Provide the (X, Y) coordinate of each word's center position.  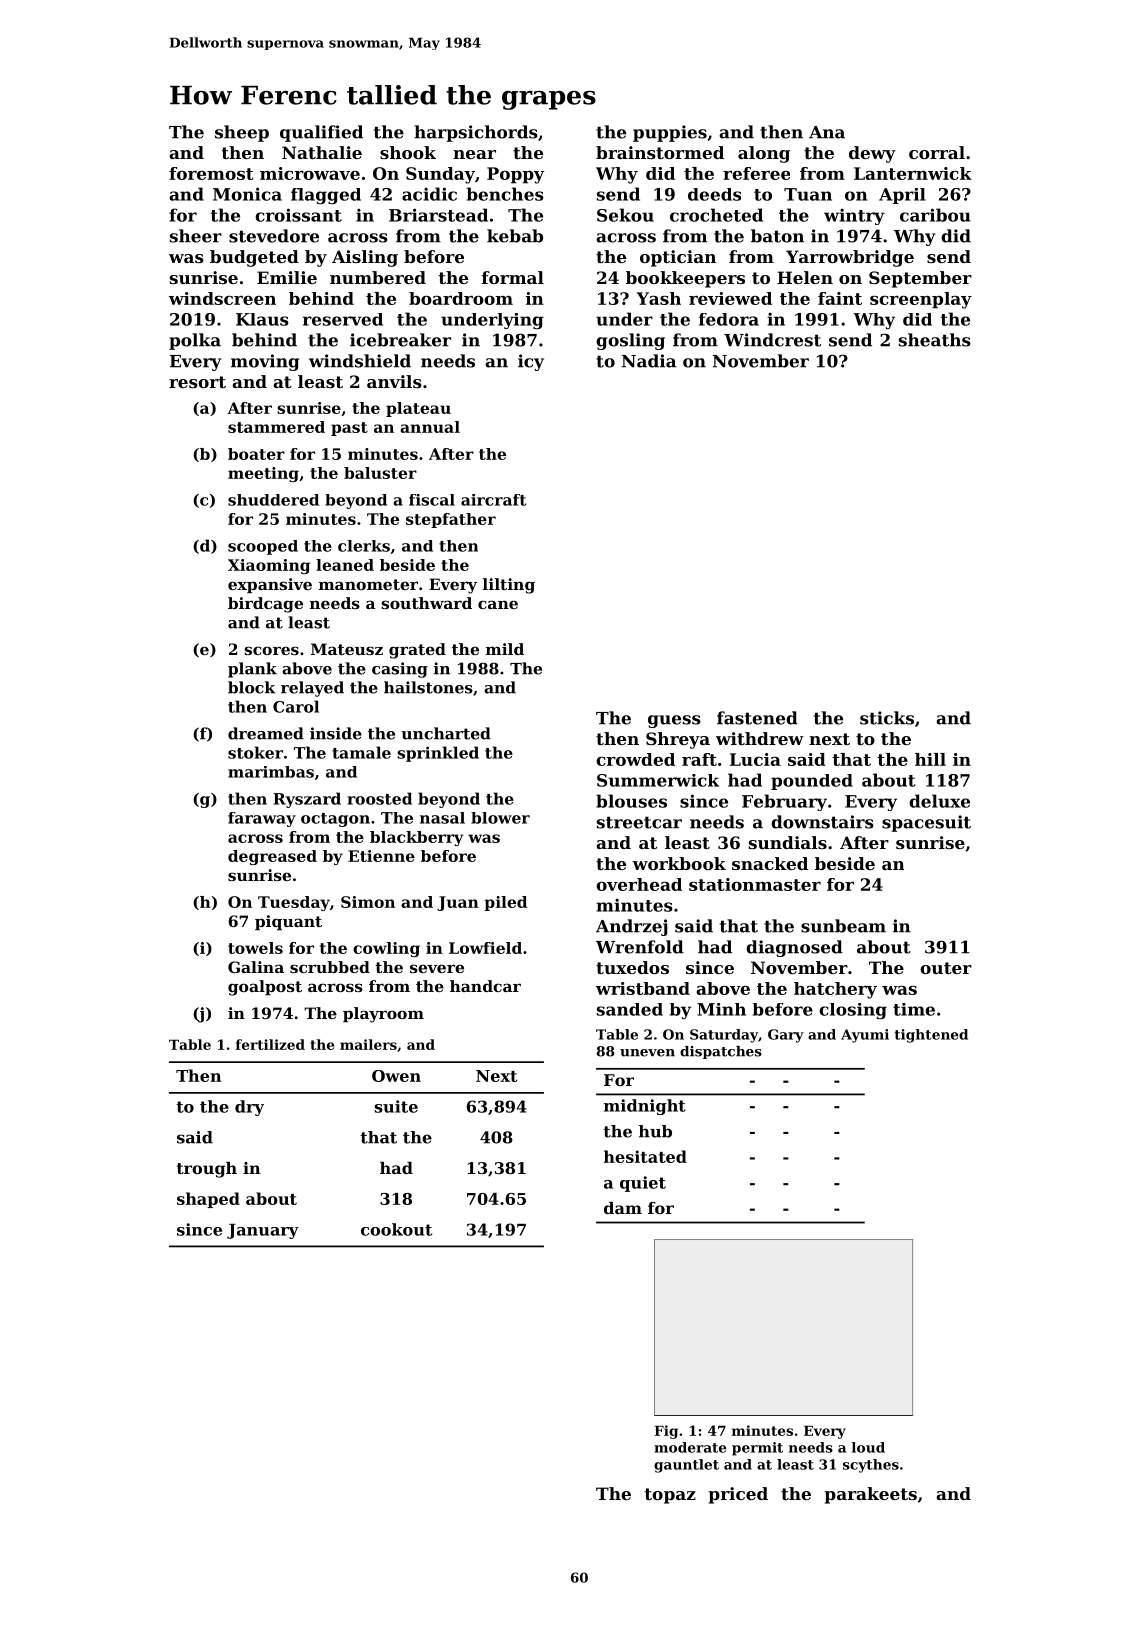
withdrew (760, 738)
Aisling (365, 258)
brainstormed (660, 152)
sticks (887, 718)
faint (840, 298)
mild (505, 649)
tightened (931, 1036)
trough (207, 1170)
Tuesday (294, 903)
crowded (635, 759)
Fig (666, 1432)
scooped (263, 547)
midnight (645, 1107)
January (263, 1231)
